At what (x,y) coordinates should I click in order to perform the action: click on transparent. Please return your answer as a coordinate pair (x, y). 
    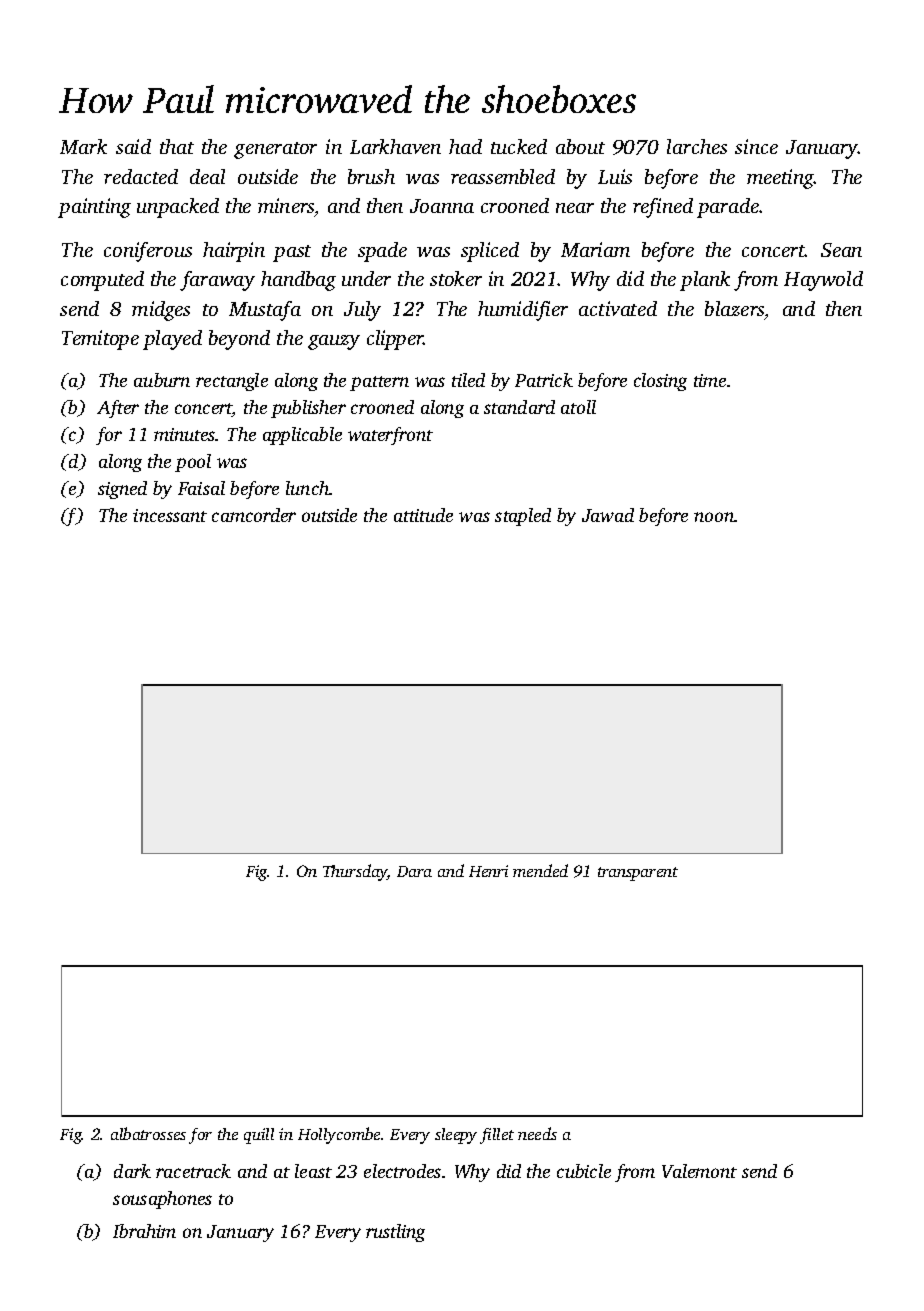
    Looking at the image, I should click on (638, 874).
